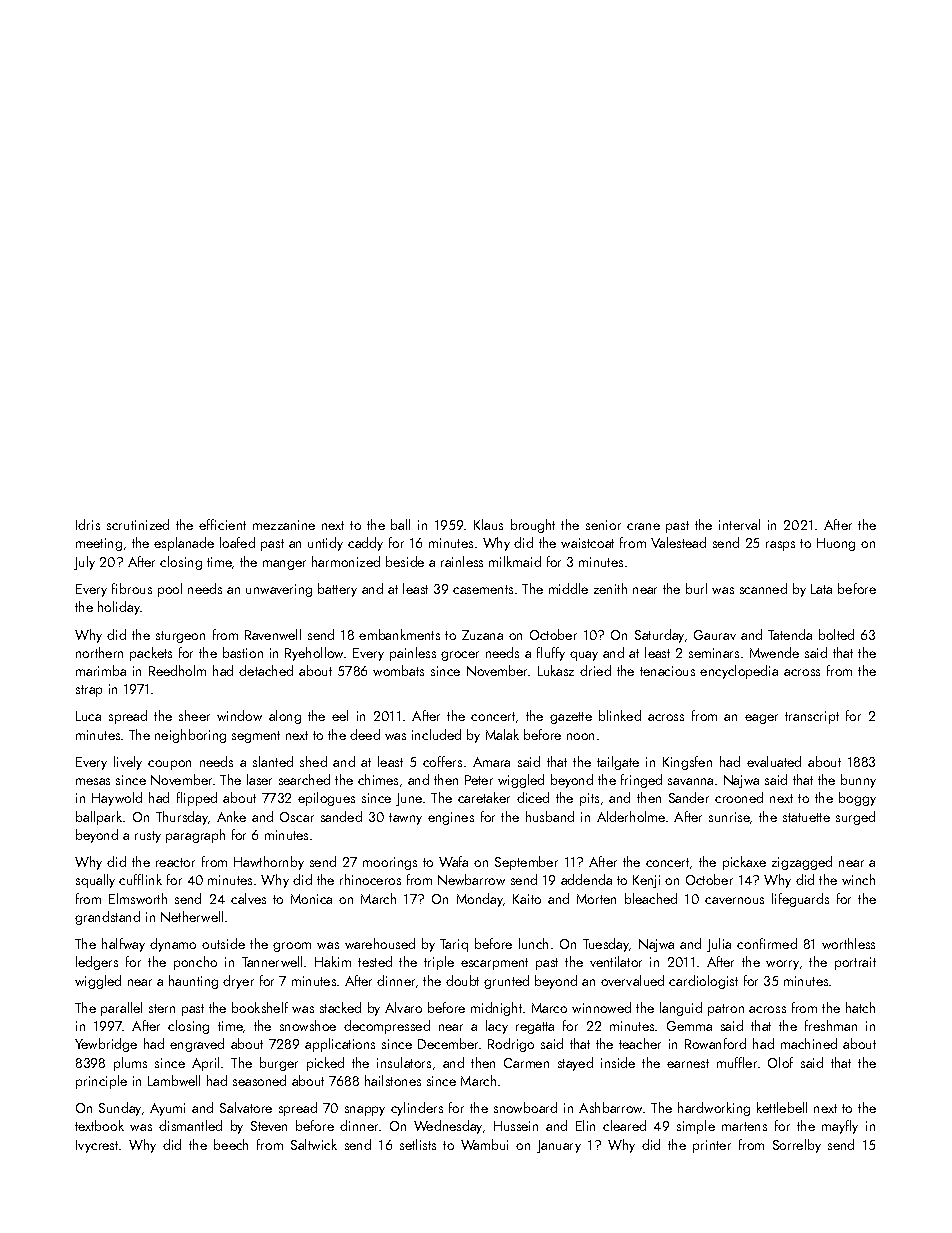 The width and height of the page is (952, 1233). What do you see at coordinates (259, 1080) in the page?
I see `seasoned` at bounding box center [259, 1080].
